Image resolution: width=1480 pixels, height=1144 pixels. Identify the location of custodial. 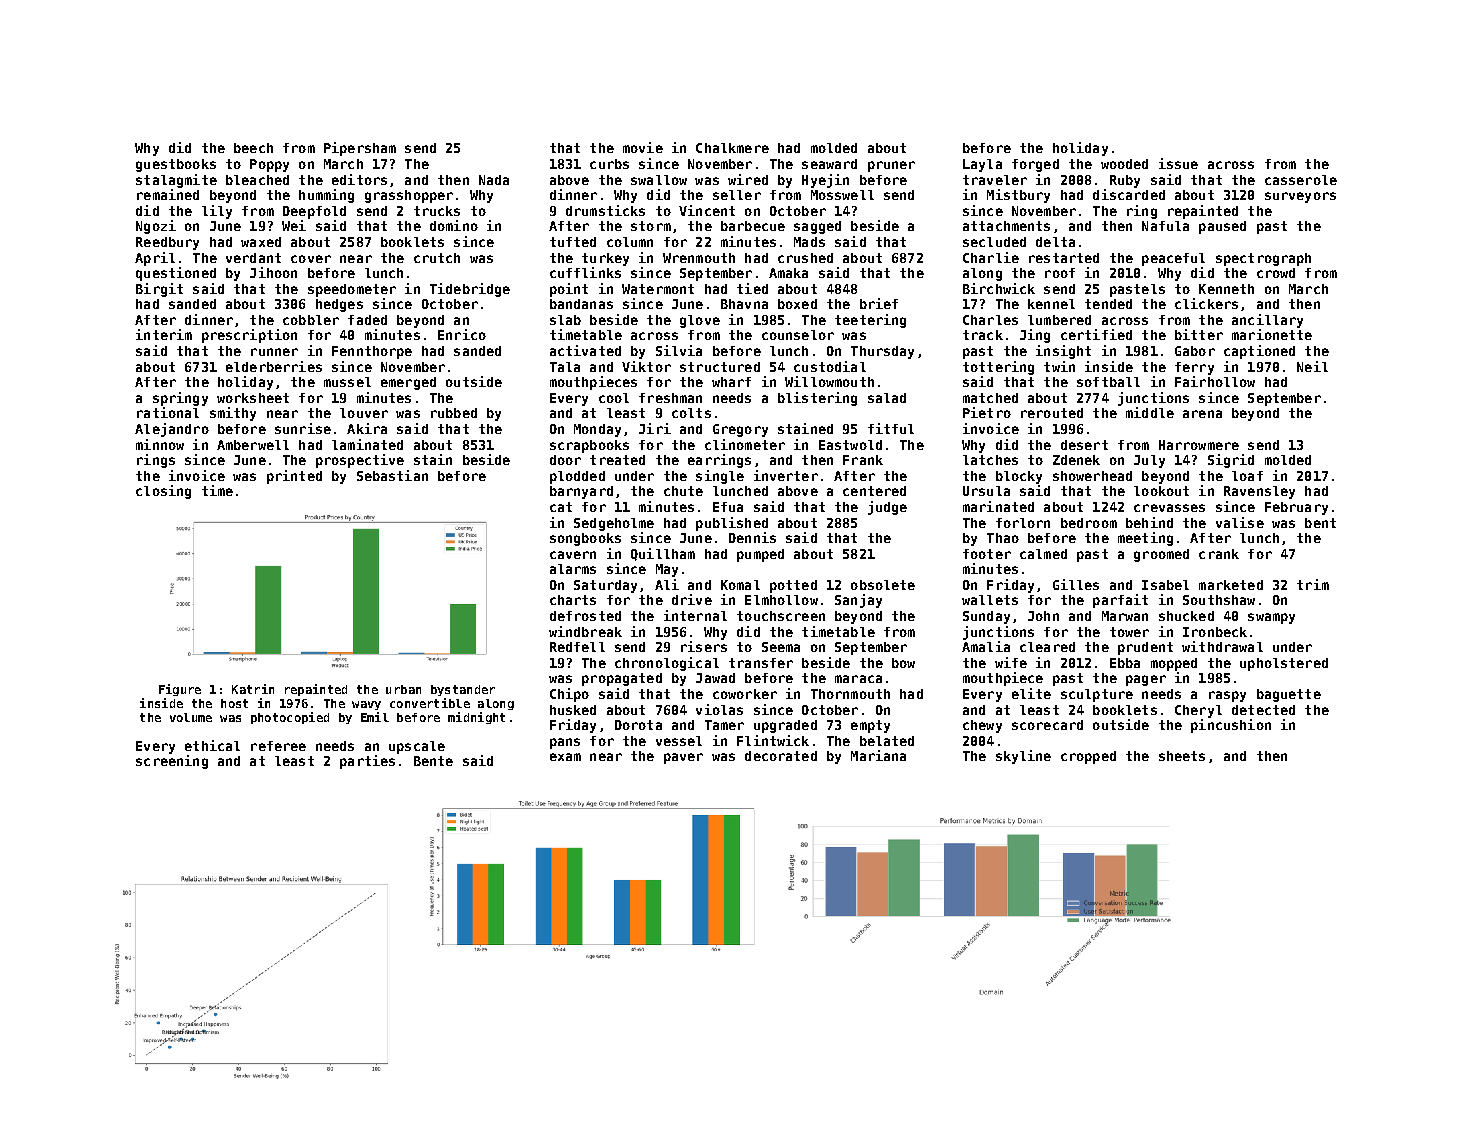
(830, 366).
